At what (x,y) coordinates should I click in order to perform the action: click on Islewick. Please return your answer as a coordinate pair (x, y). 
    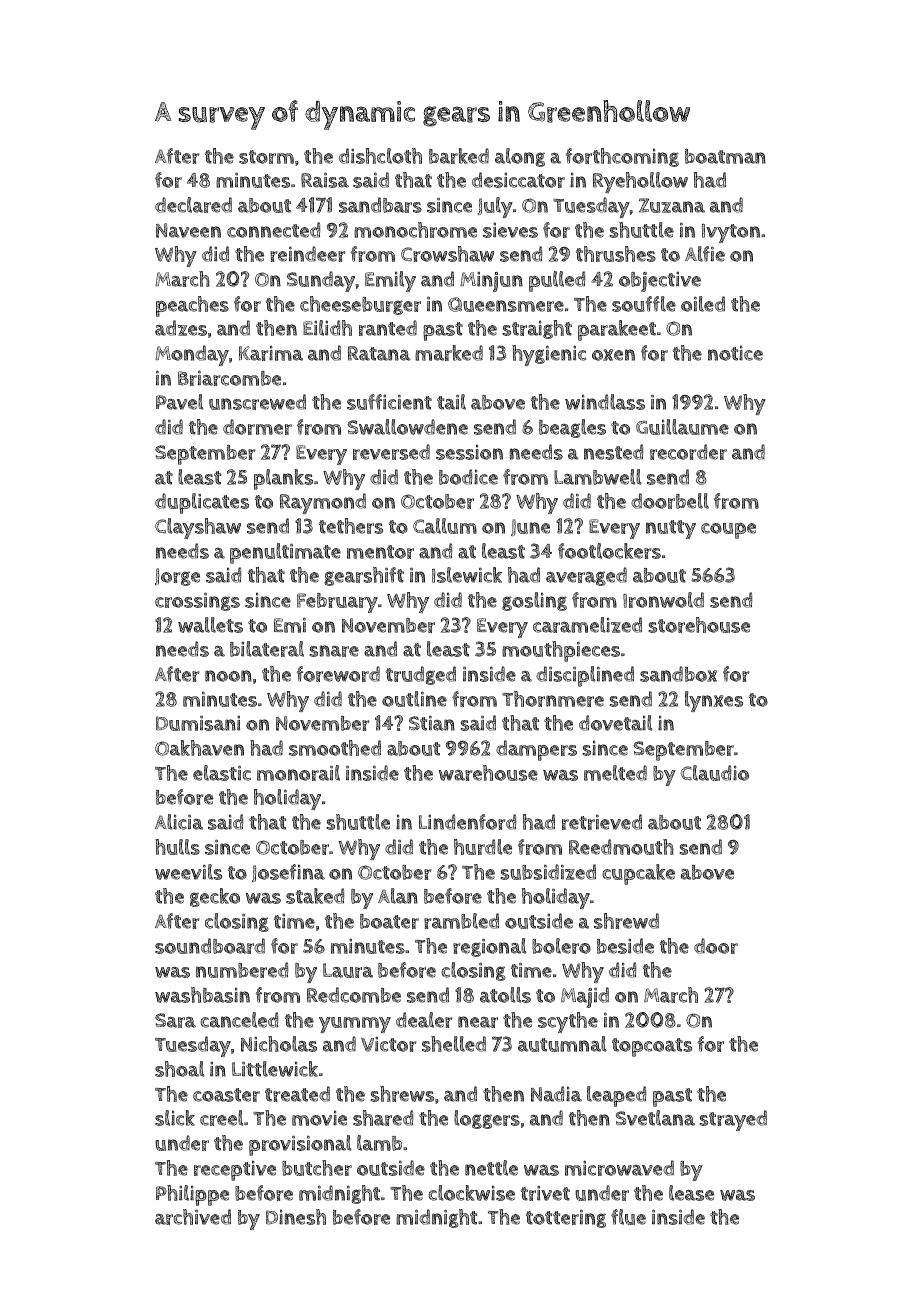
    Looking at the image, I should click on (467, 575).
